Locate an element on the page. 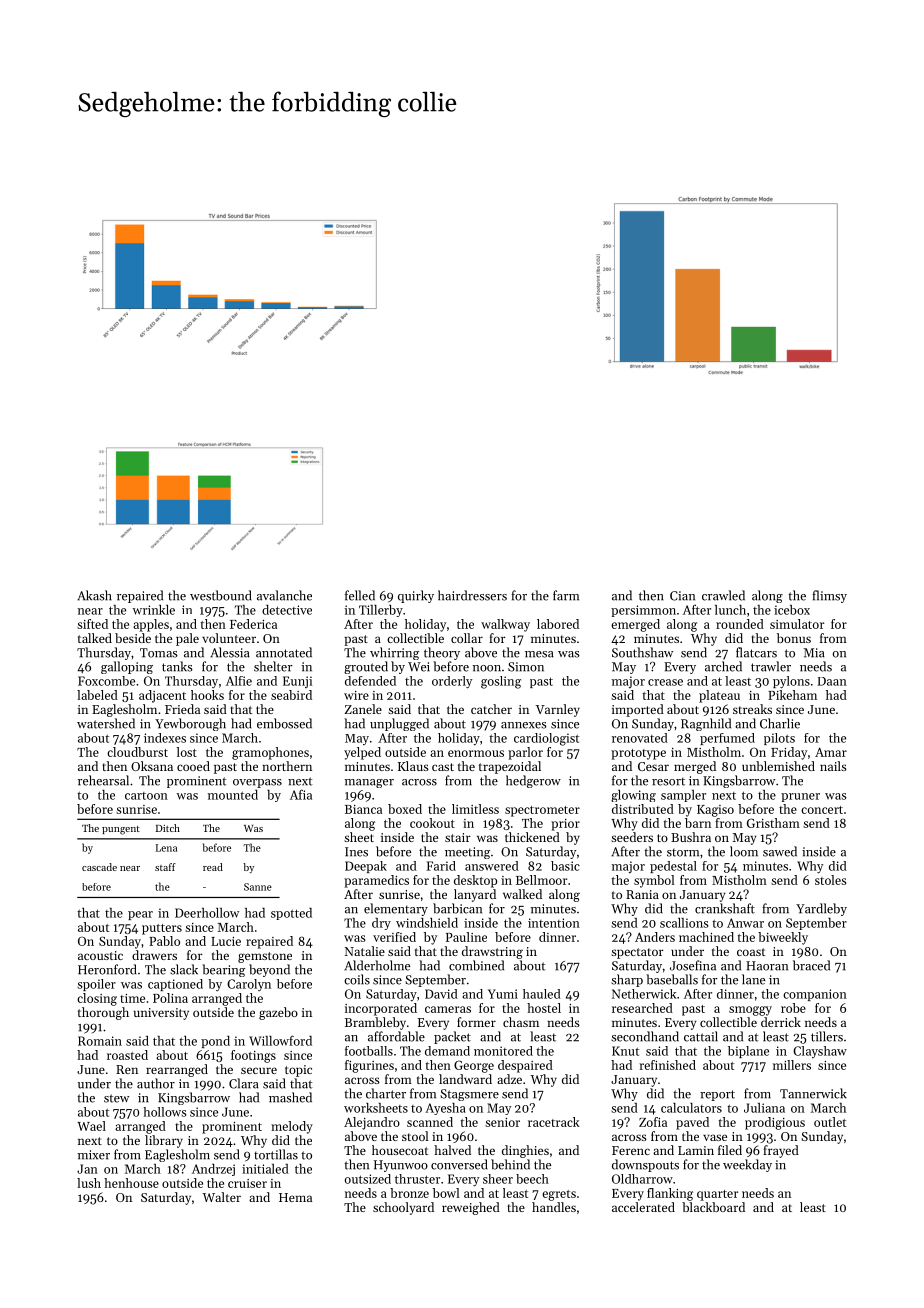 This image has width=924, height=1308. Hema is located at coordinates (295, 1197).
